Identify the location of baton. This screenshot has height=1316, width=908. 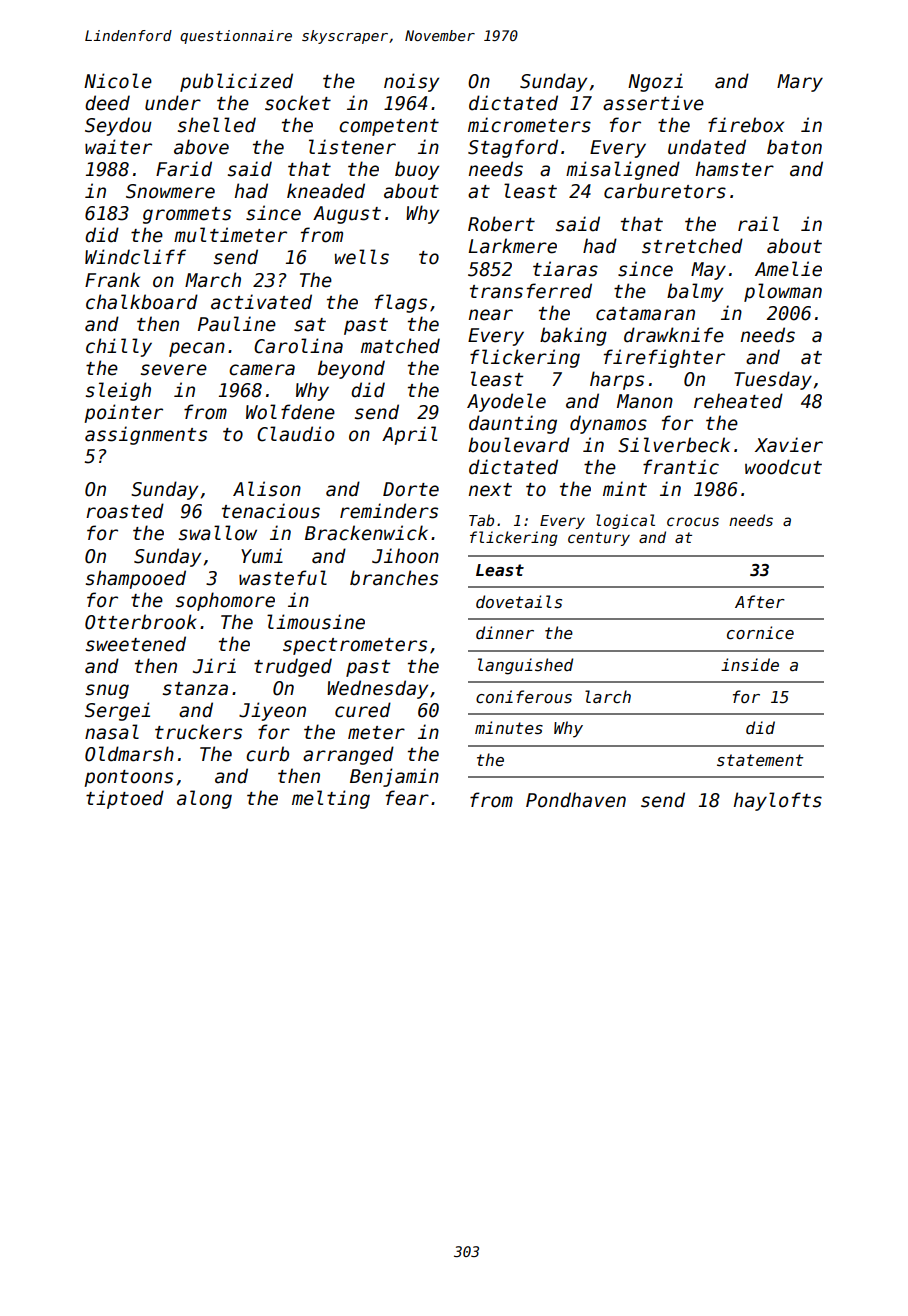
(794, 147).
